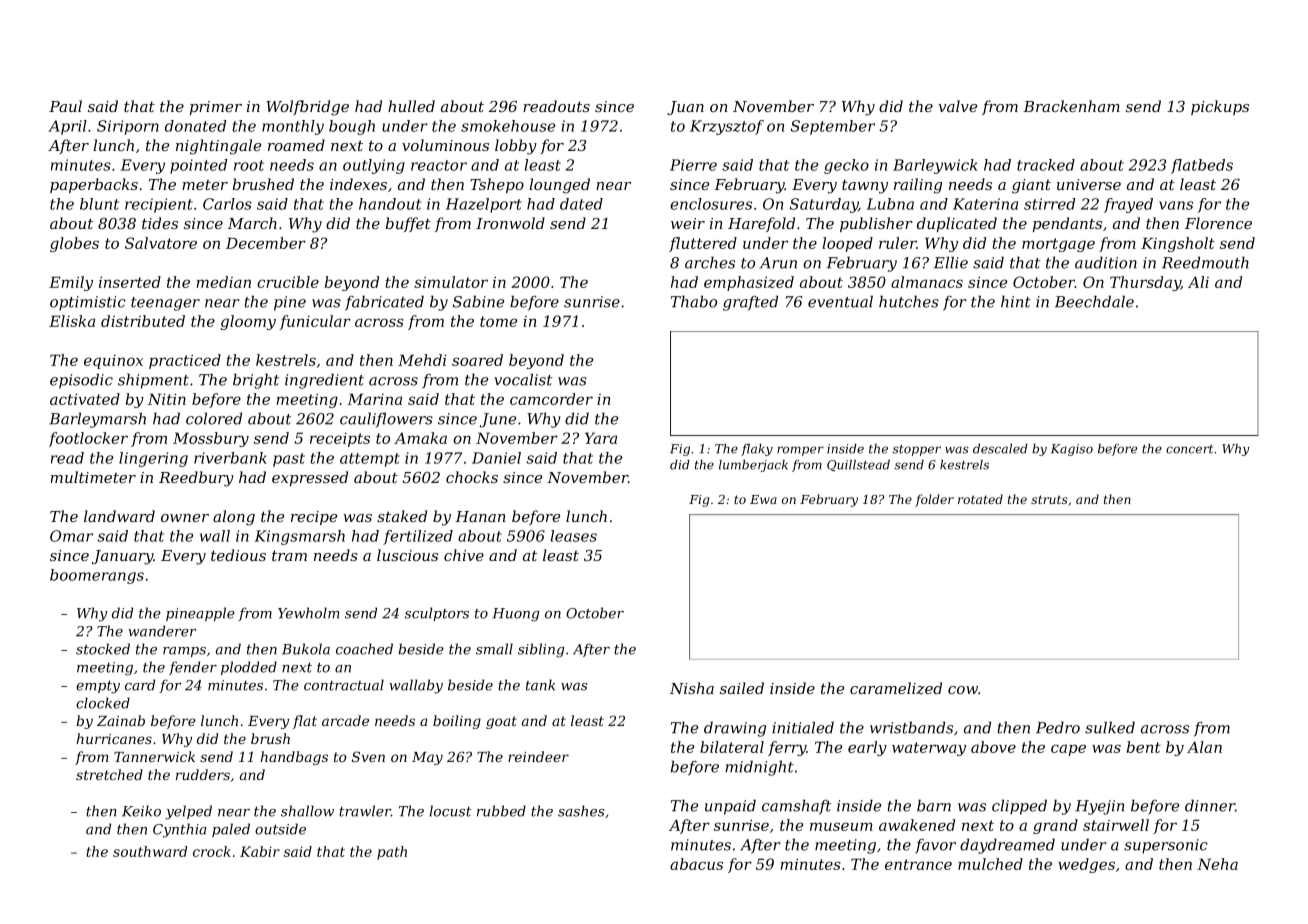  I want to click on Beechdale, so click(1094, 301).
